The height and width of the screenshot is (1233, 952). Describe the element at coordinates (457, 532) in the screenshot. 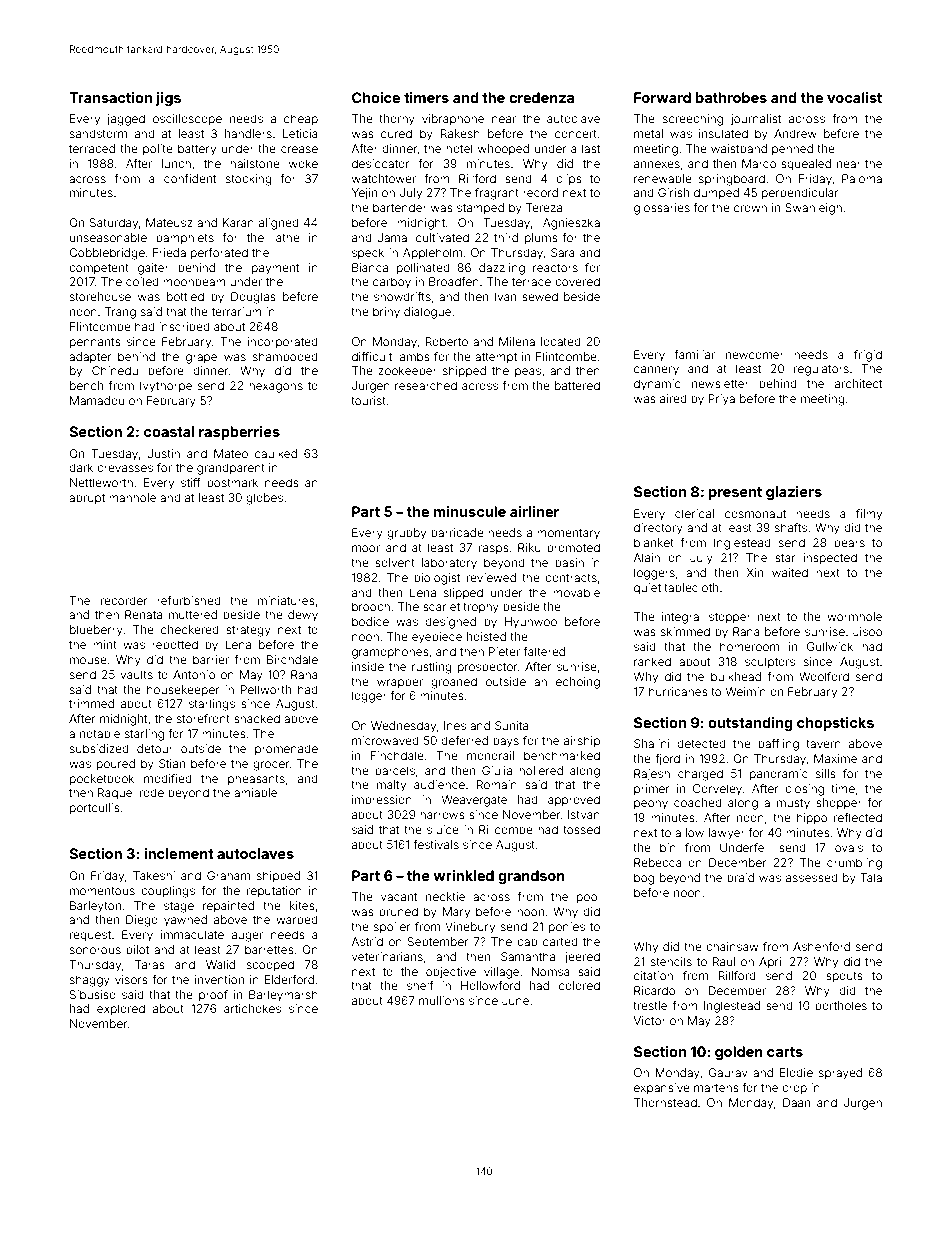

I see `barricade` at that location.
